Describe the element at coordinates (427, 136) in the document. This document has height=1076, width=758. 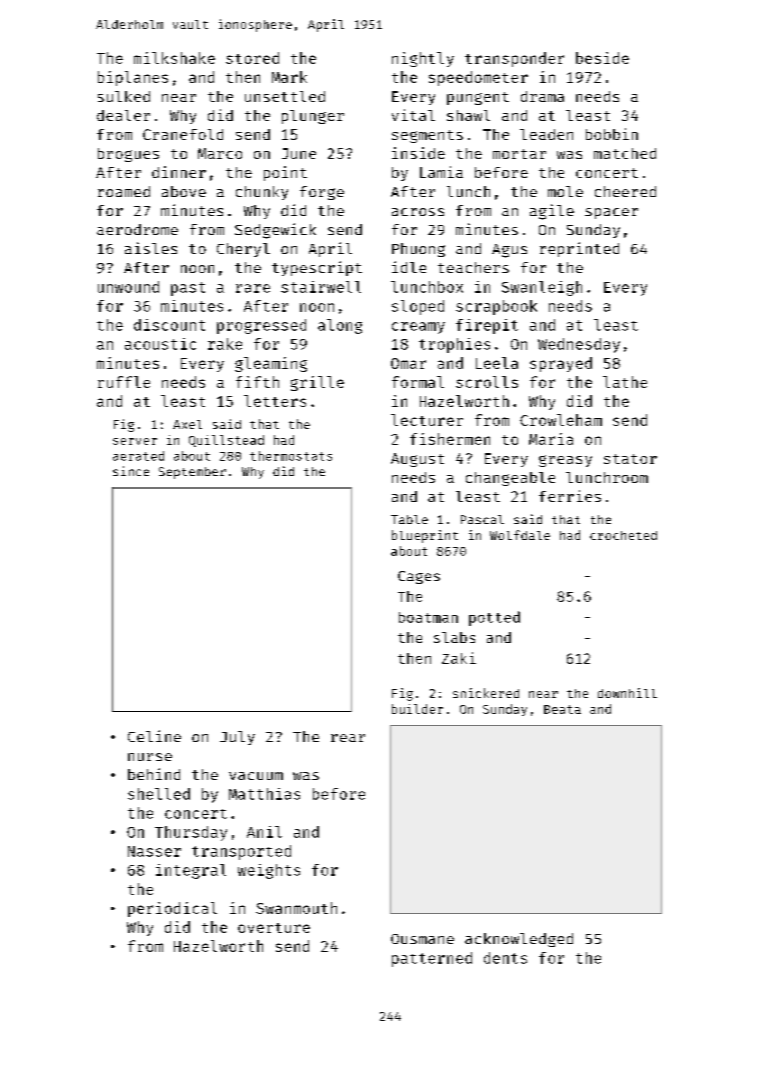
I see `segments` at that location.
